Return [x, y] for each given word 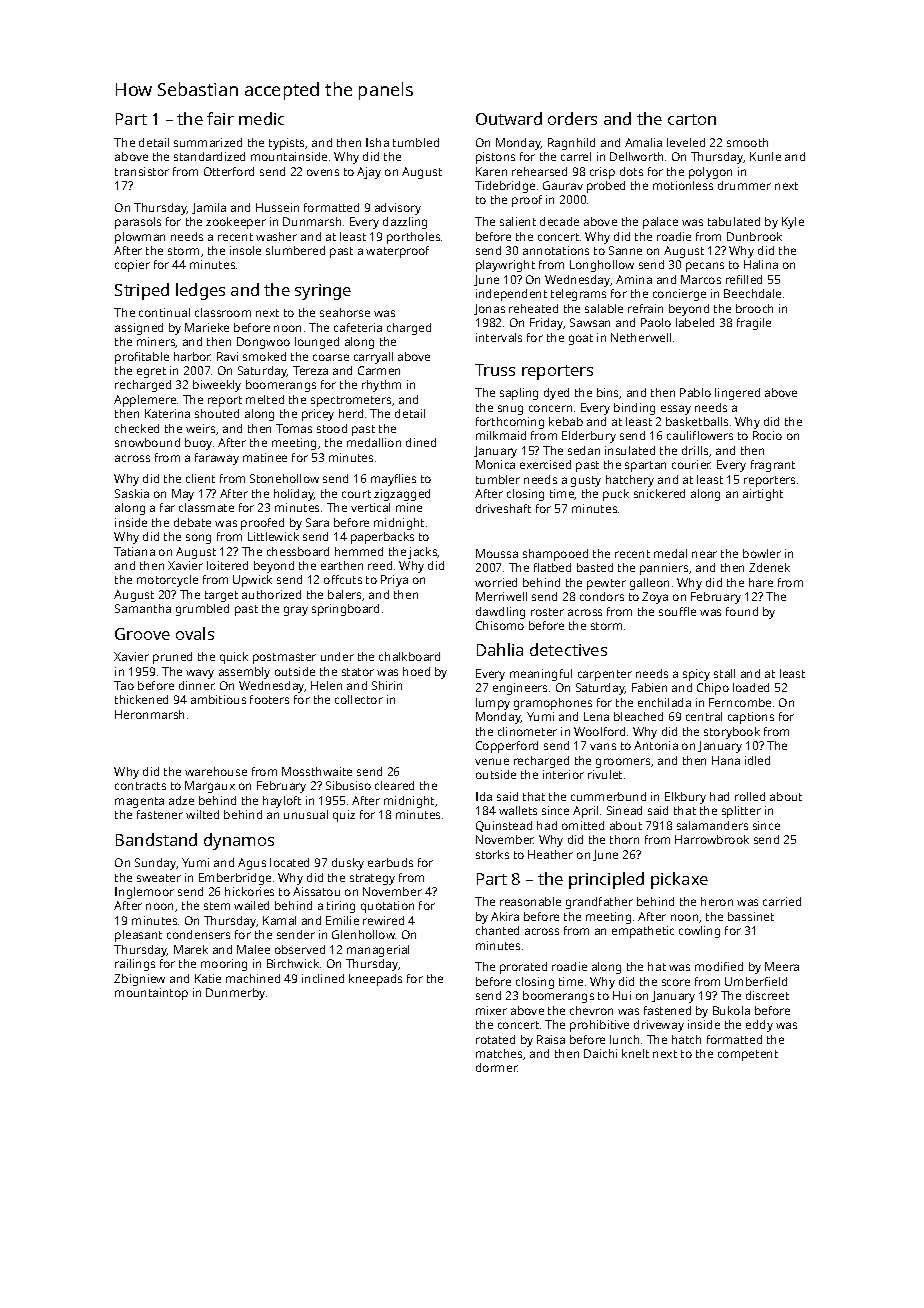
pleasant [138, 936]
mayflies [393, 480]
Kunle [765, 156]
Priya [394, 581]
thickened [141, 699]
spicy [696, 675]
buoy [198, 444]
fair [220, 118]
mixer [491, 1010]
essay [676, 410]
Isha [377, 142]
